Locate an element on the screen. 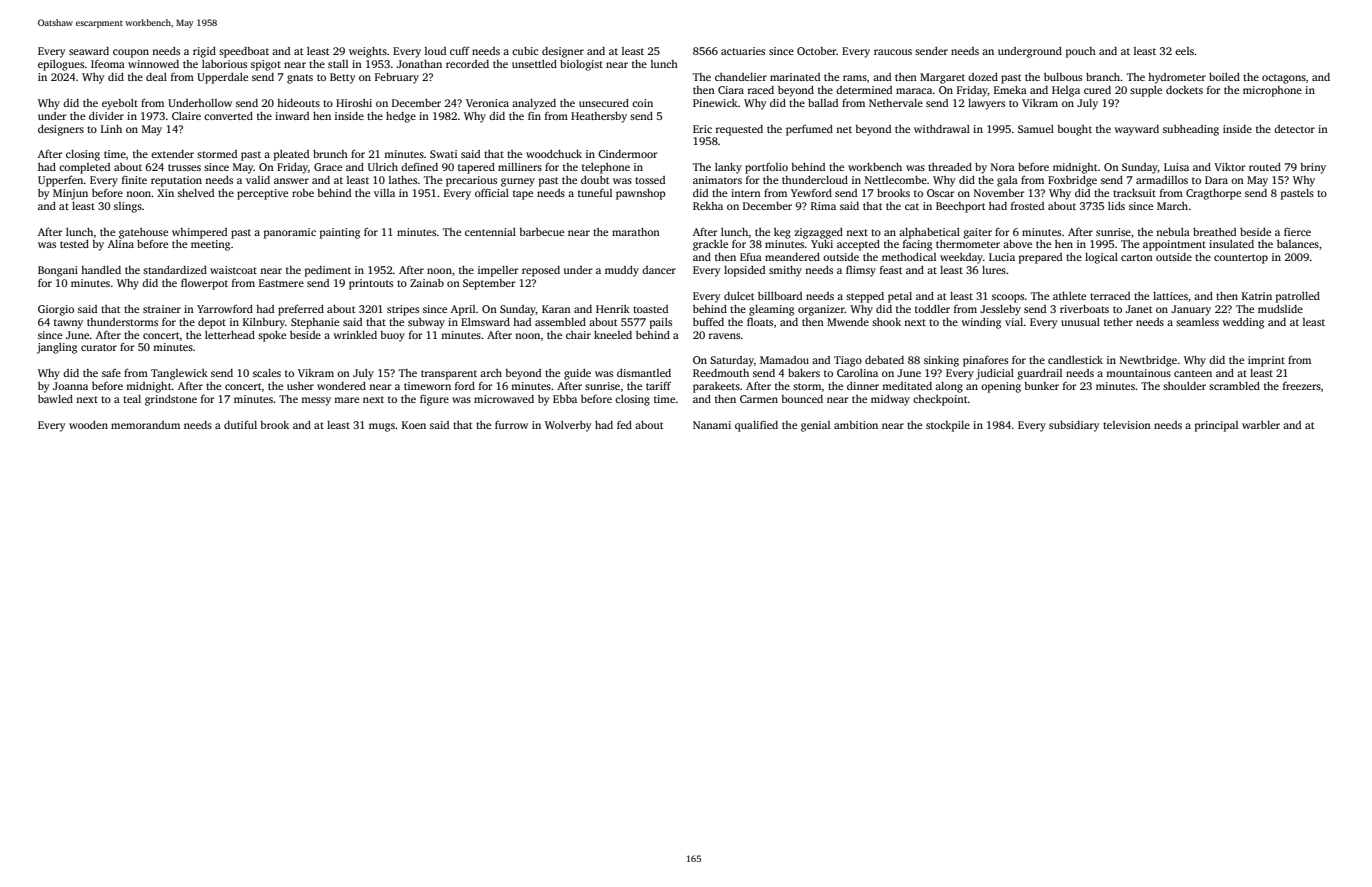 This screenshot has height=887, width=1372. Carmen is located at coordinates (759, 399).
